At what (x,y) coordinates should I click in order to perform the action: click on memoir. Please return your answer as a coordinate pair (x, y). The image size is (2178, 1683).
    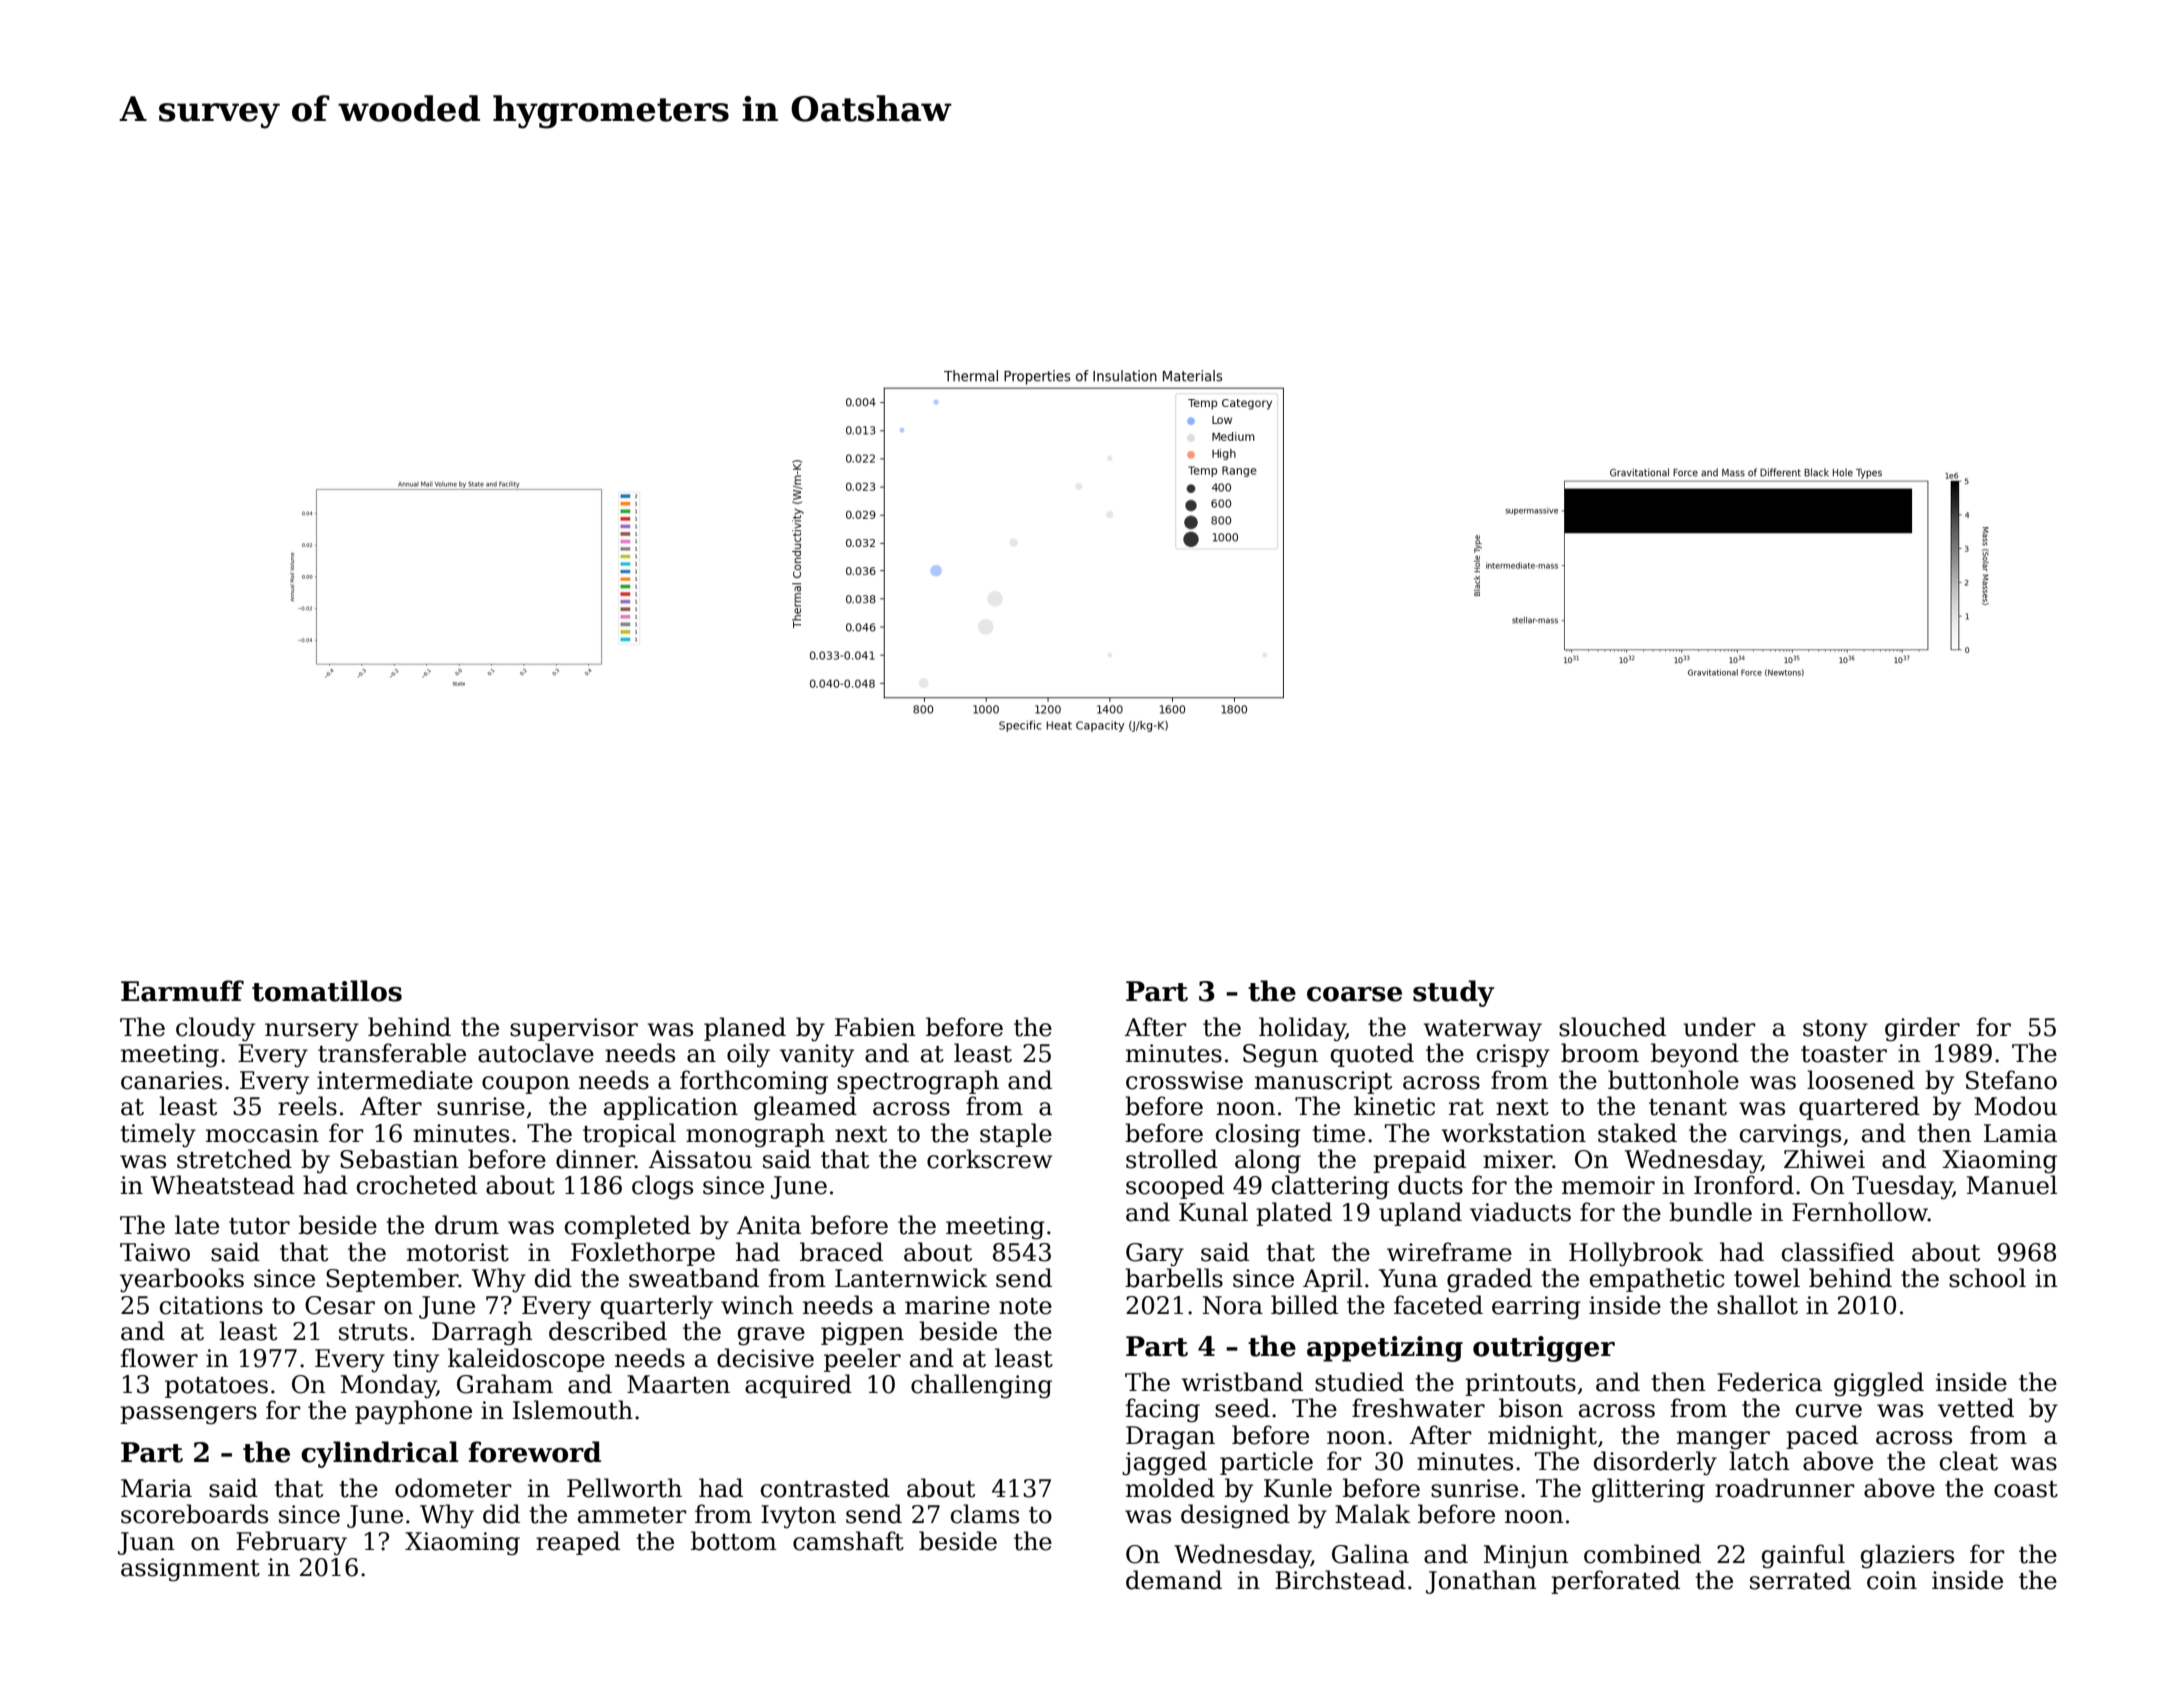
    Looking at the image, I should click on (1608, 1185).
